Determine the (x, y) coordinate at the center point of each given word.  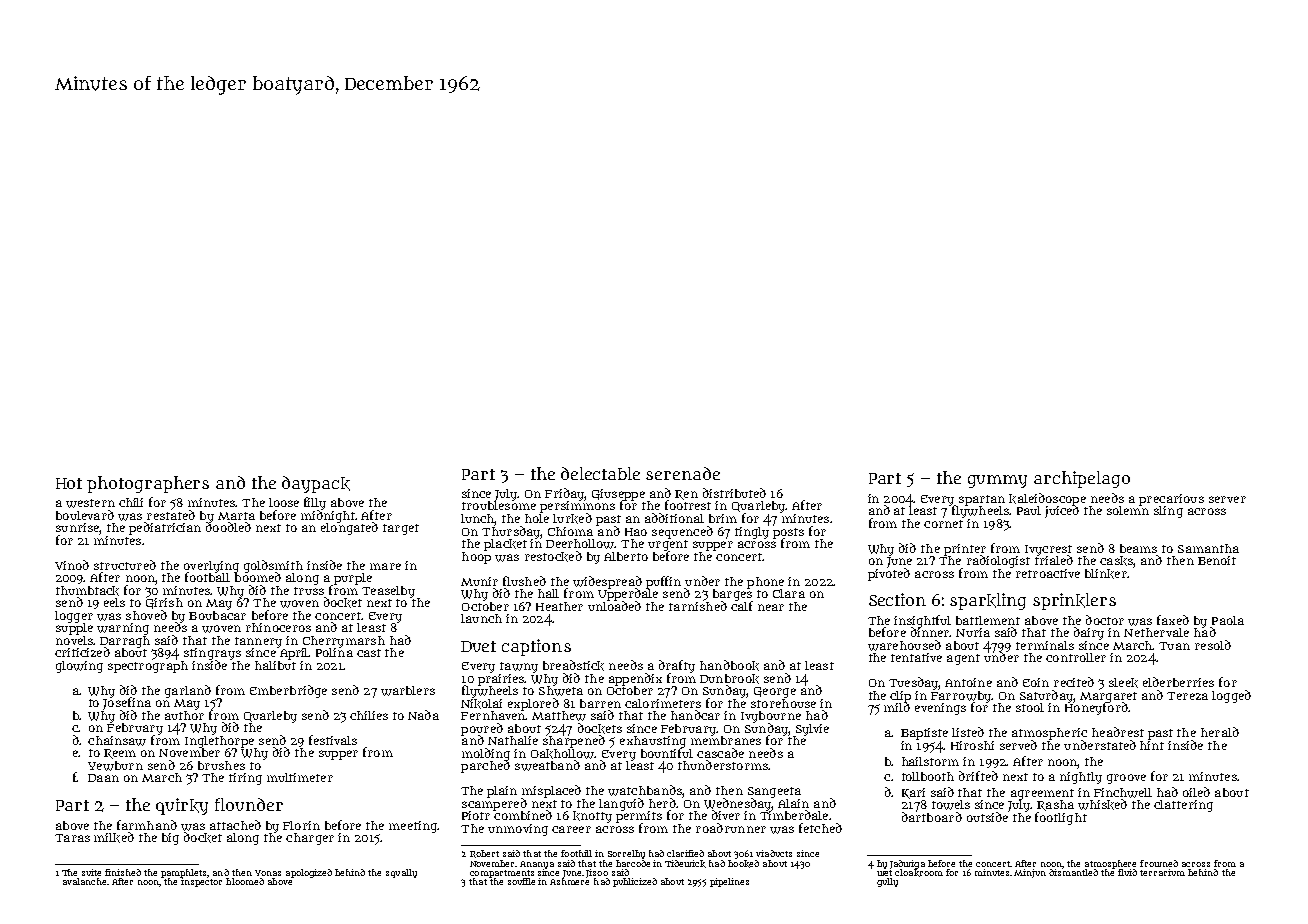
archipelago (1082, 479)
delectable (600, 473)
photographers (148, 484)
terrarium (1162, 872)
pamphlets (183, 873)
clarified (685, 853)
